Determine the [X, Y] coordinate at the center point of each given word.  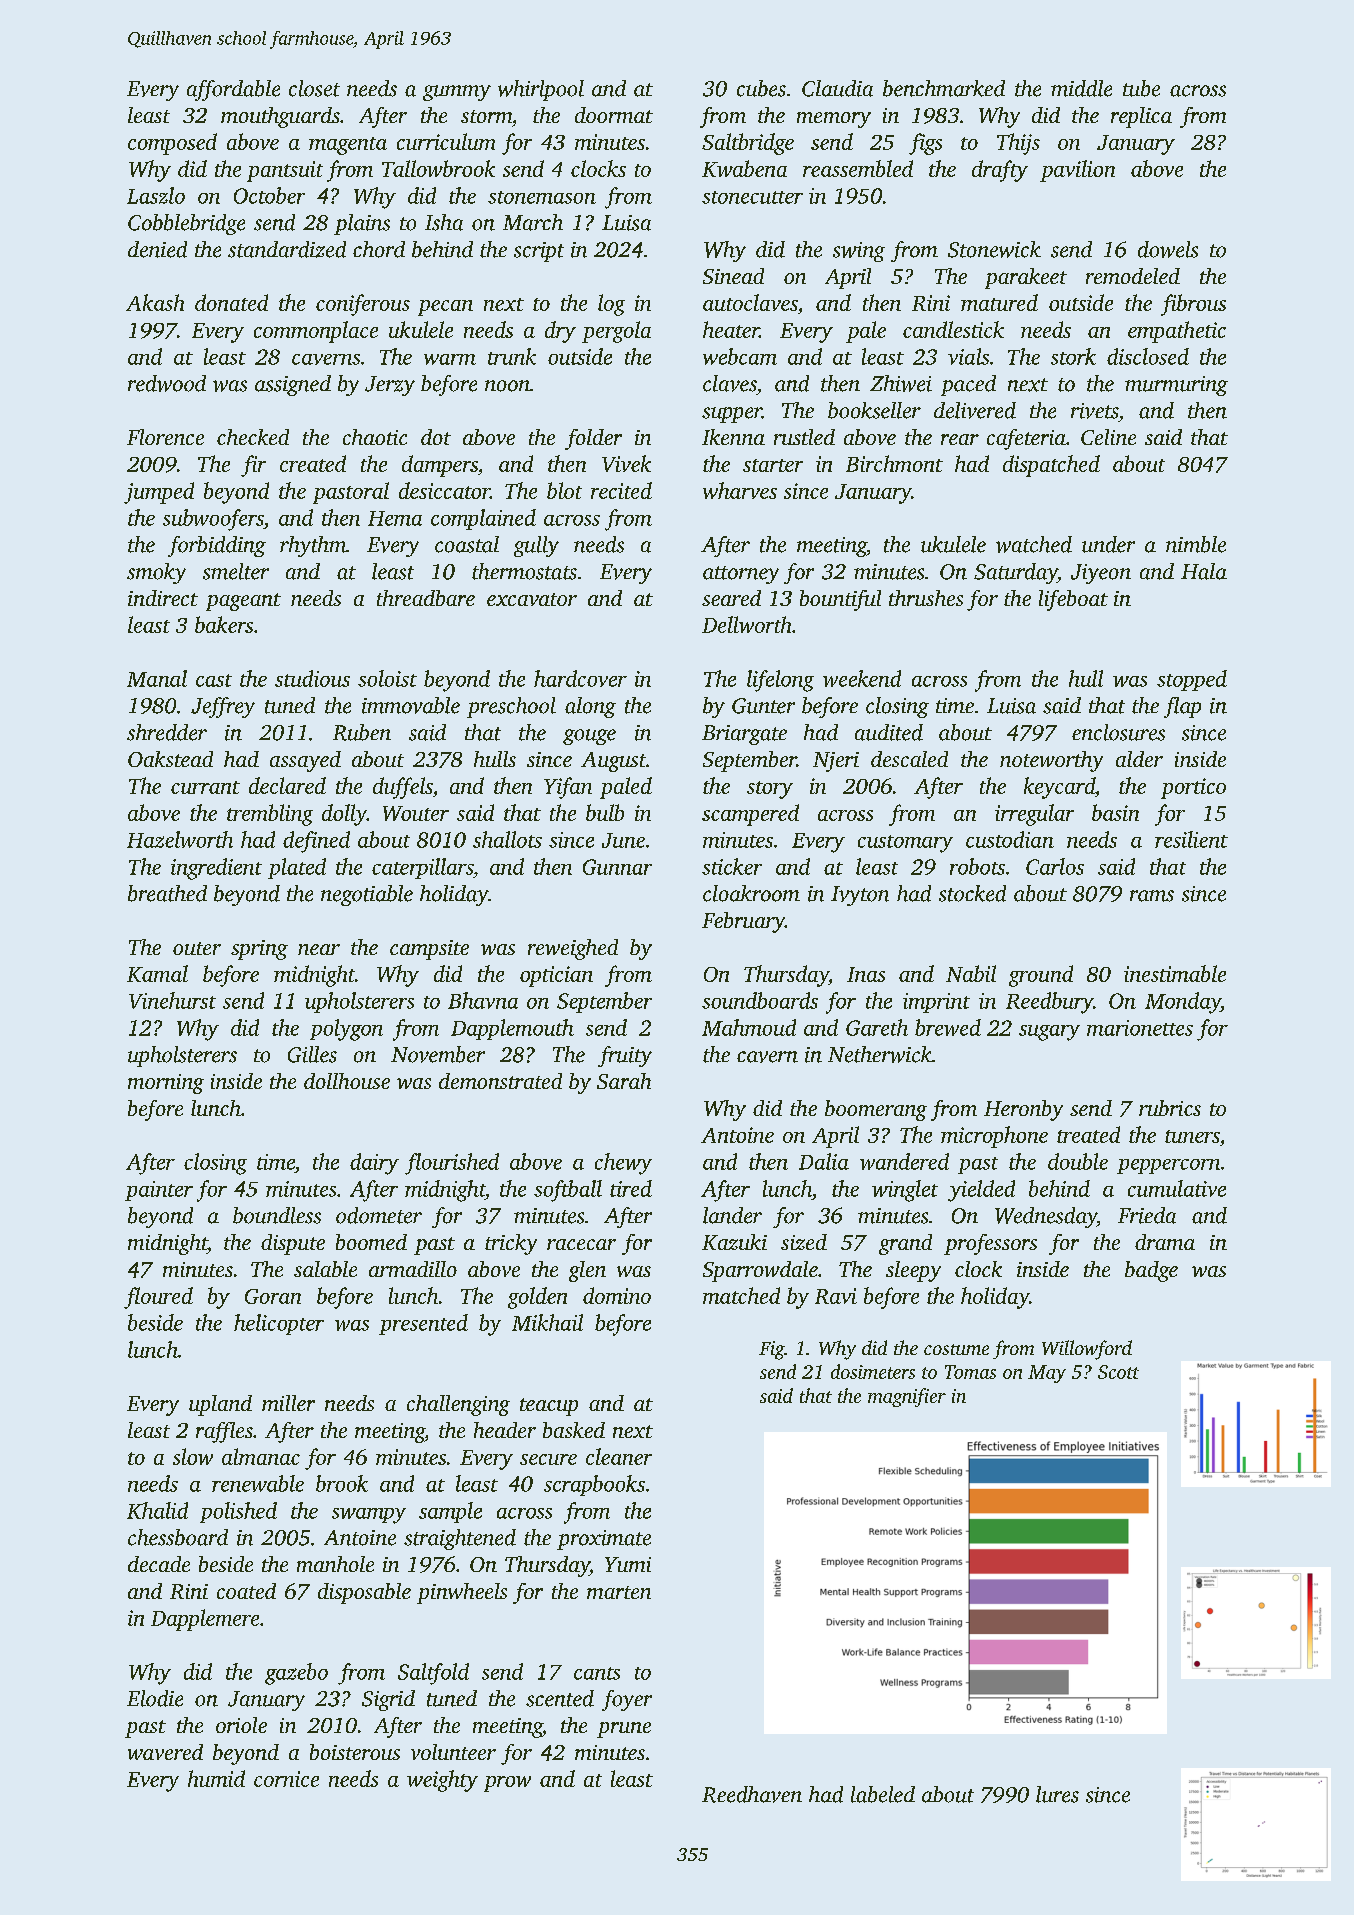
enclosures [1118, 732]
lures [1057, 1794]
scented [560, 1698]
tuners [1192, 1136]
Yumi [628, 1564]
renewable [258, 1483]
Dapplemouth [512, 1029]
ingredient [216, 869]
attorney [741, 575]
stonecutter [752, 197]
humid [216, 1778]
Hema [395, 518]
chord [379, 249]
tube [1141, 88]
